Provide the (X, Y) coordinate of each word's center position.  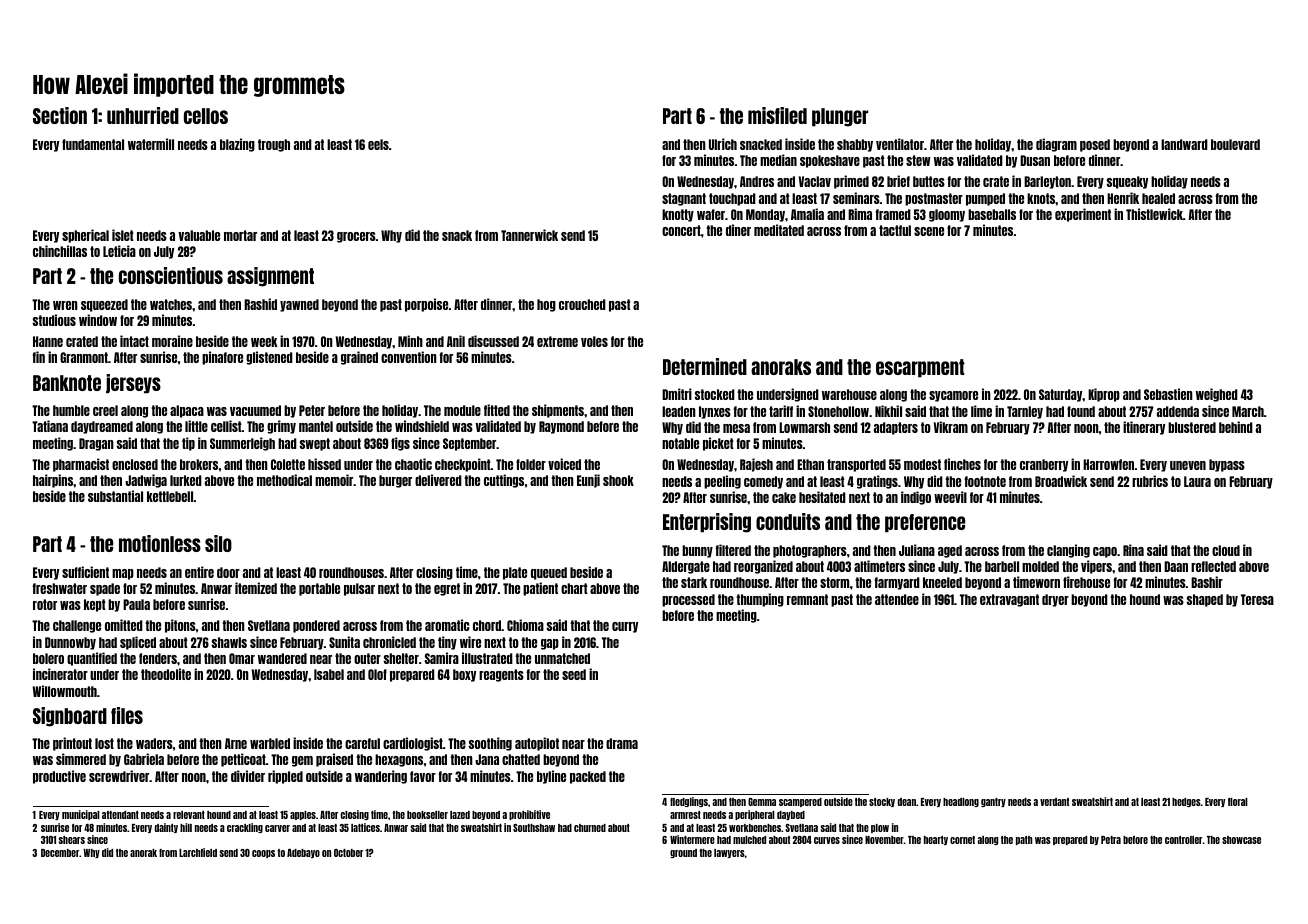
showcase (1241, 840)
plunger (840, 117)
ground (683, 853)
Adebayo (303, 853)
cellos (206, 116)
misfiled (777, 115)
